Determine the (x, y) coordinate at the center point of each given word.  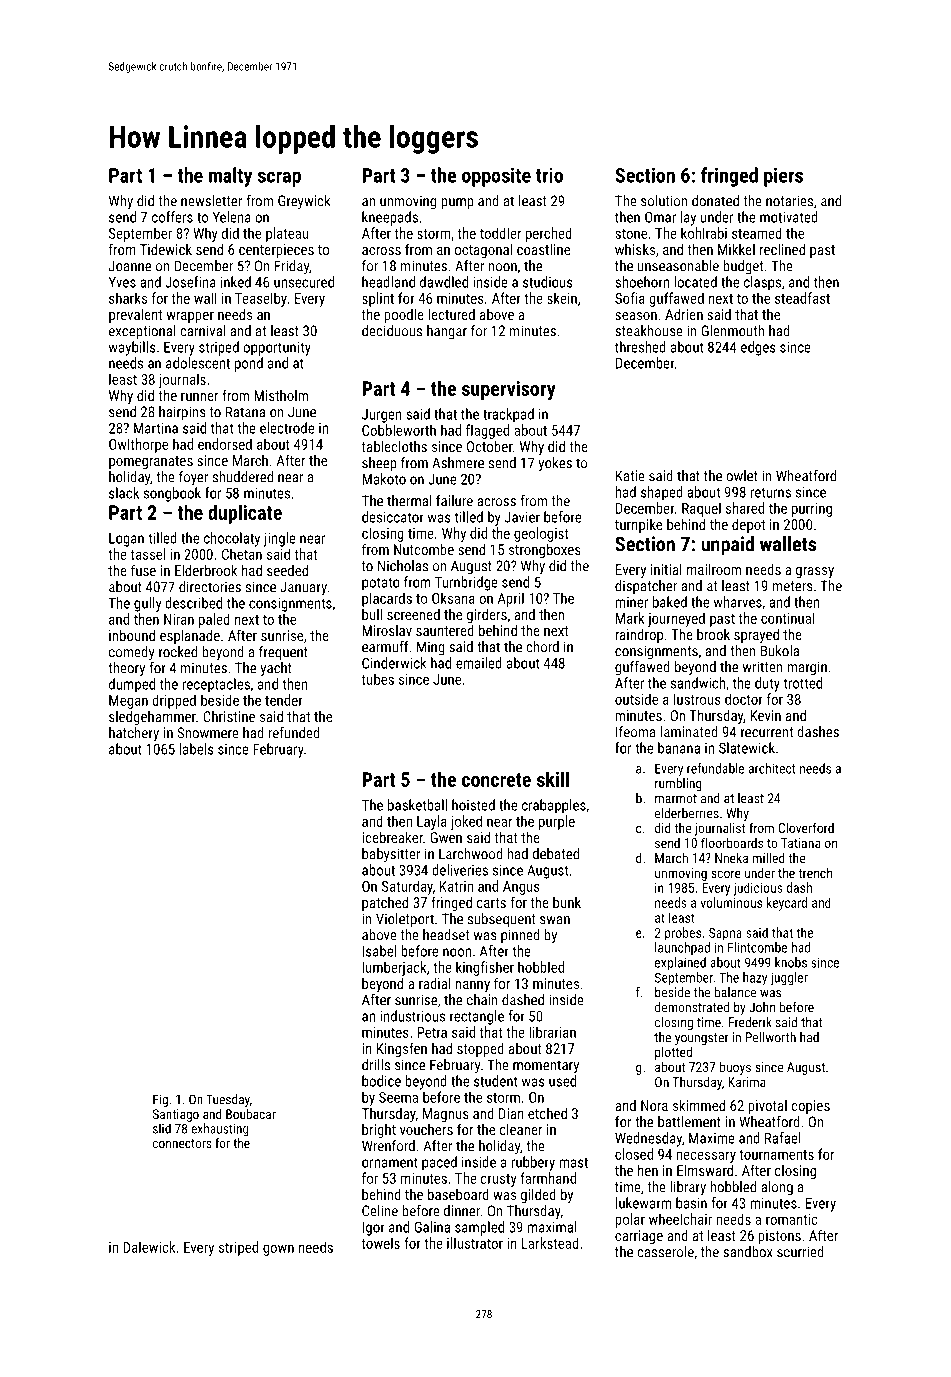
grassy (815, 572)
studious (548, 282)
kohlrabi (704, 233)
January (303, 588)
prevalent (135, 316)
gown (278, 1250)
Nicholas (403, 566)
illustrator (475, 1243)
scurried (800, 1252)
